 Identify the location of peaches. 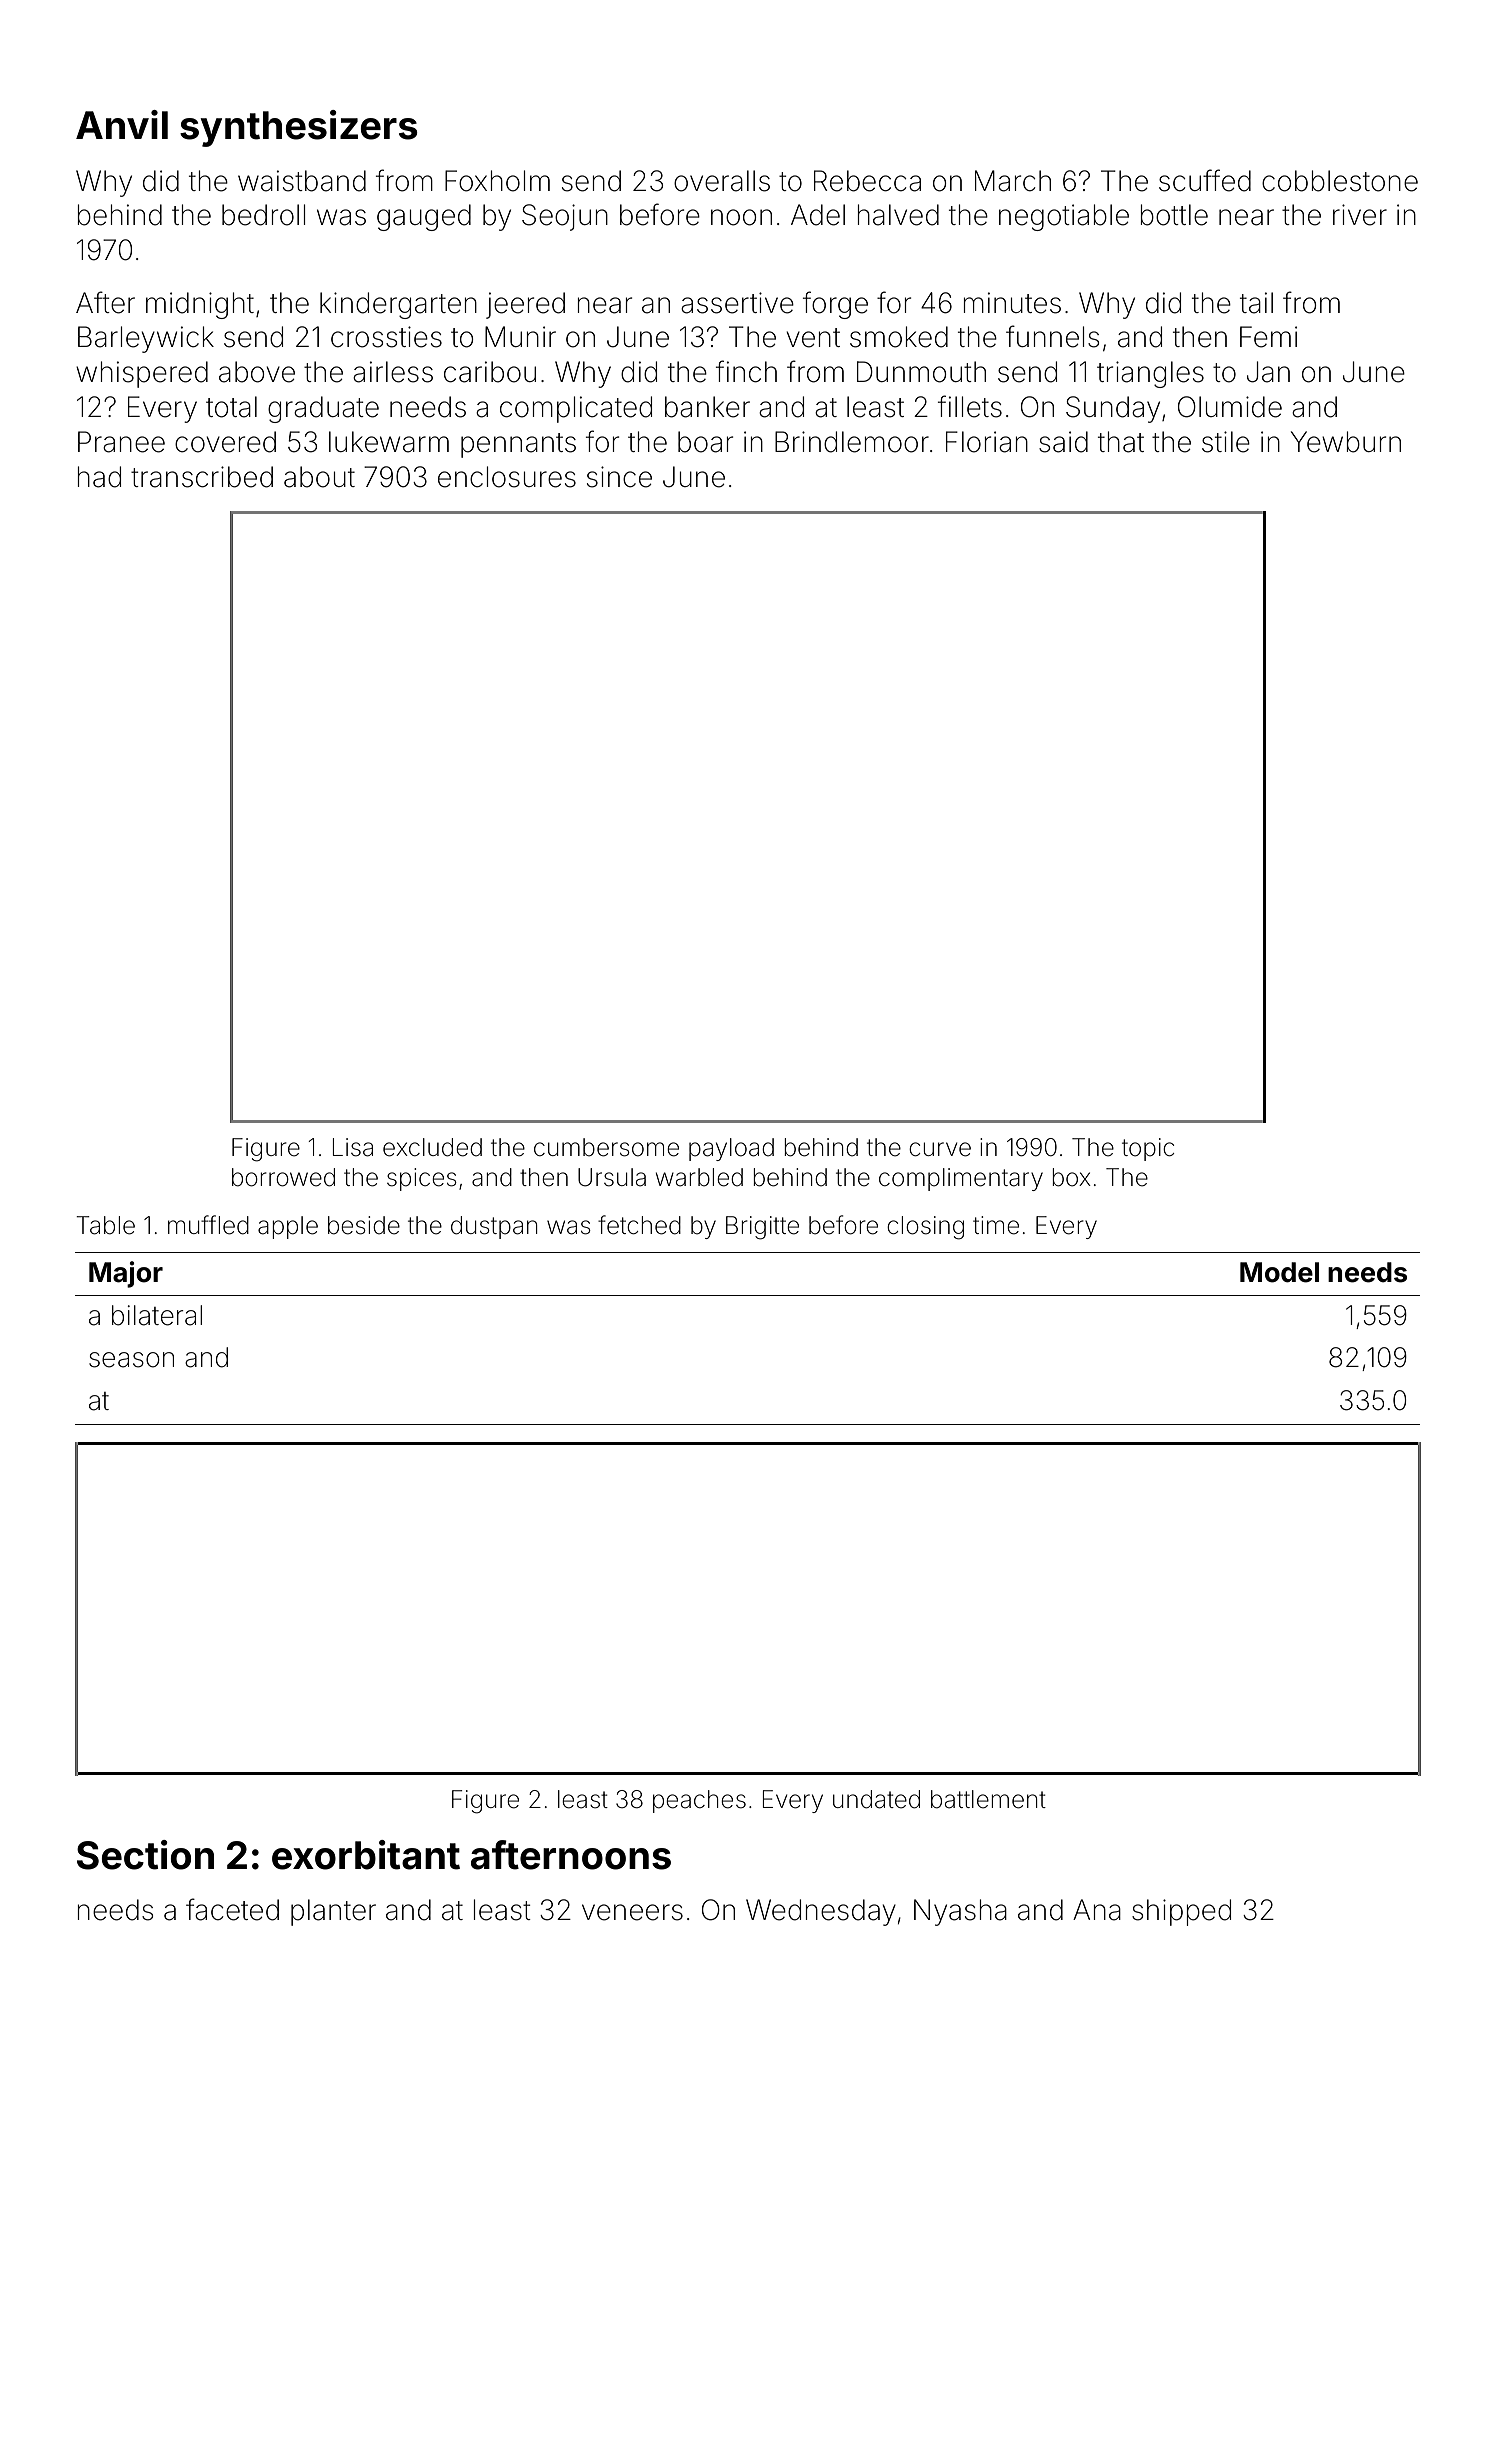
(699, 1801).
